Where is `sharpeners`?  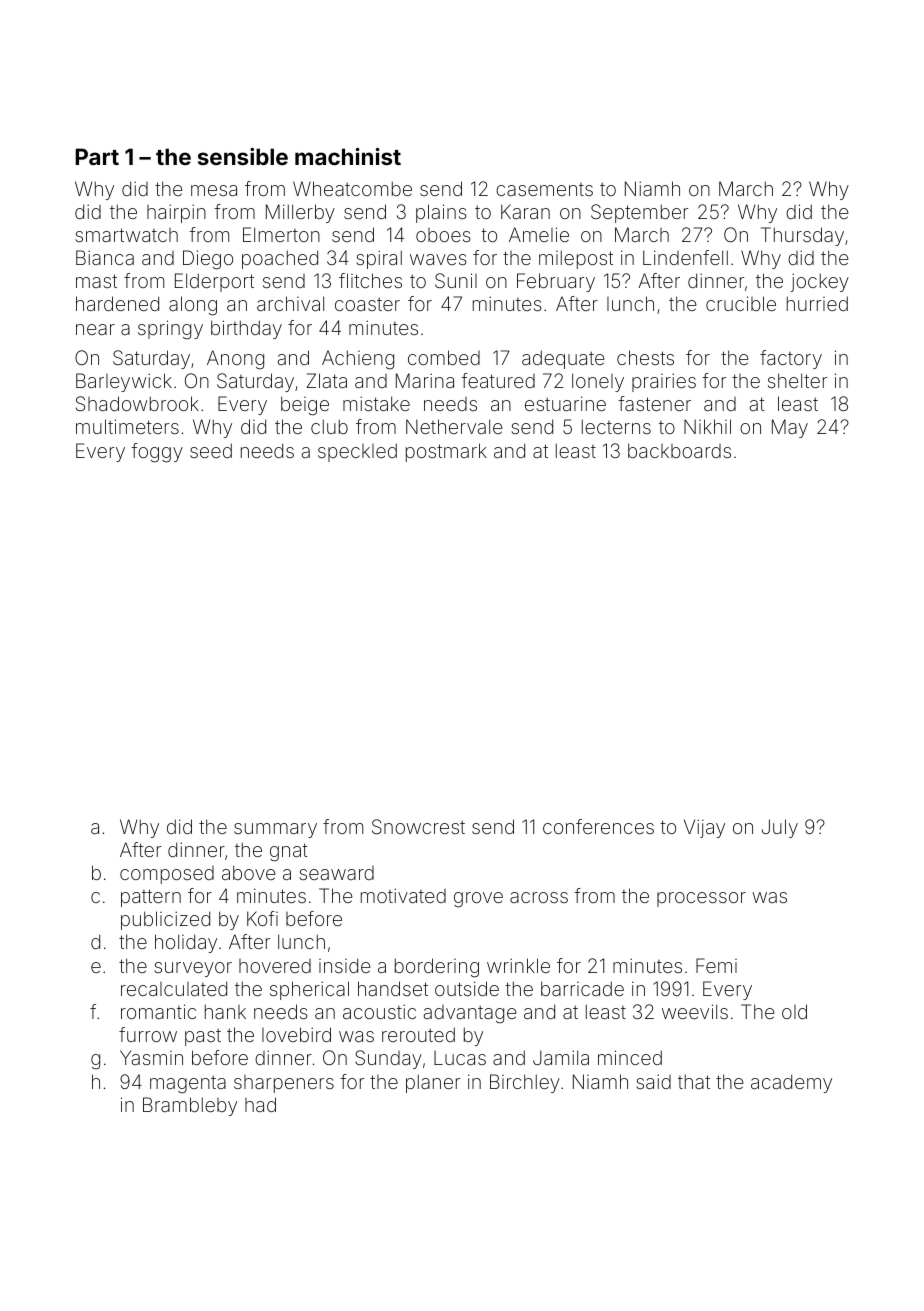 sharpeners is located at coordinates (284, 1084).
